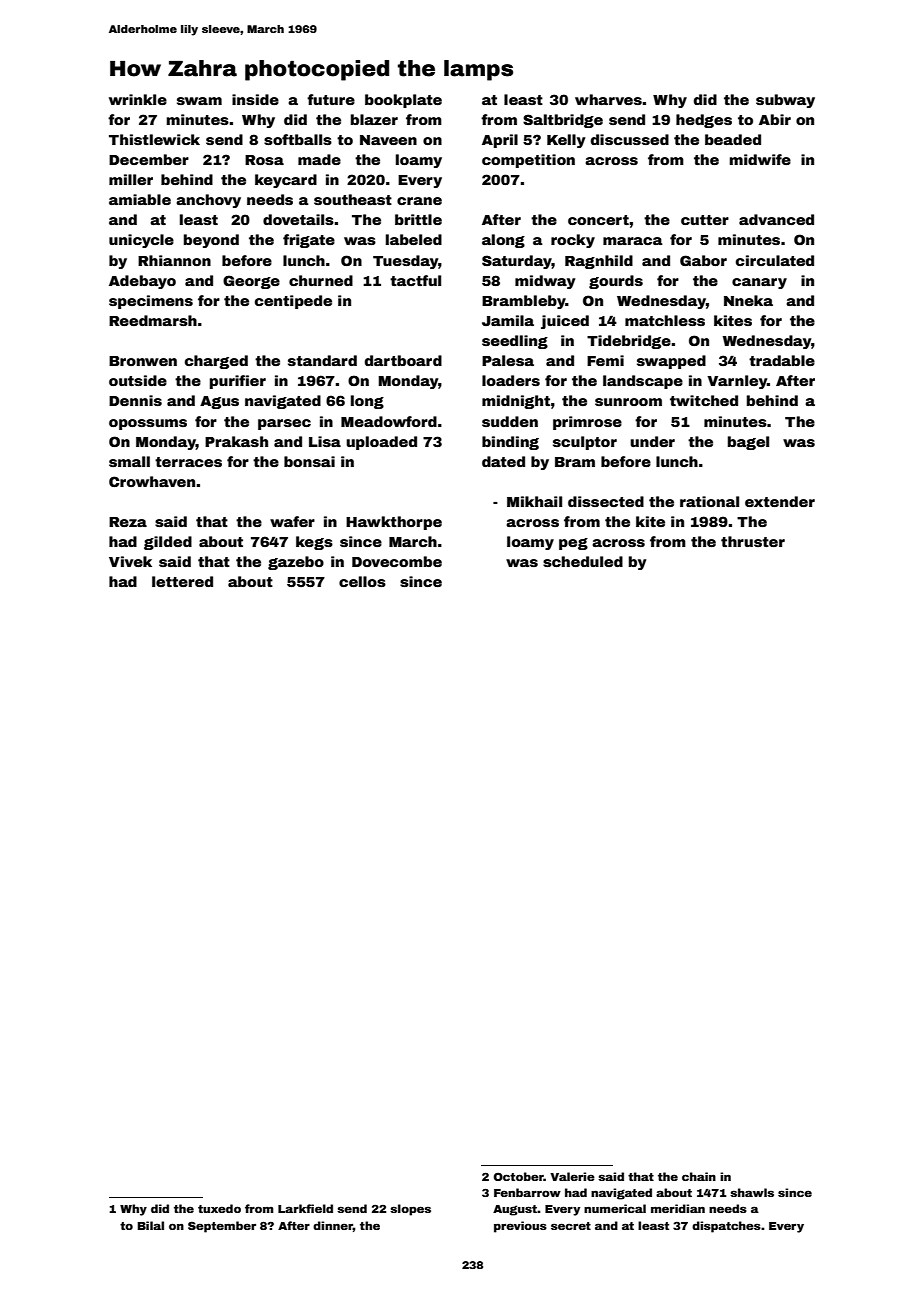 The image size is (924, 1308). I want to click on wharves, so click(608, 99).
